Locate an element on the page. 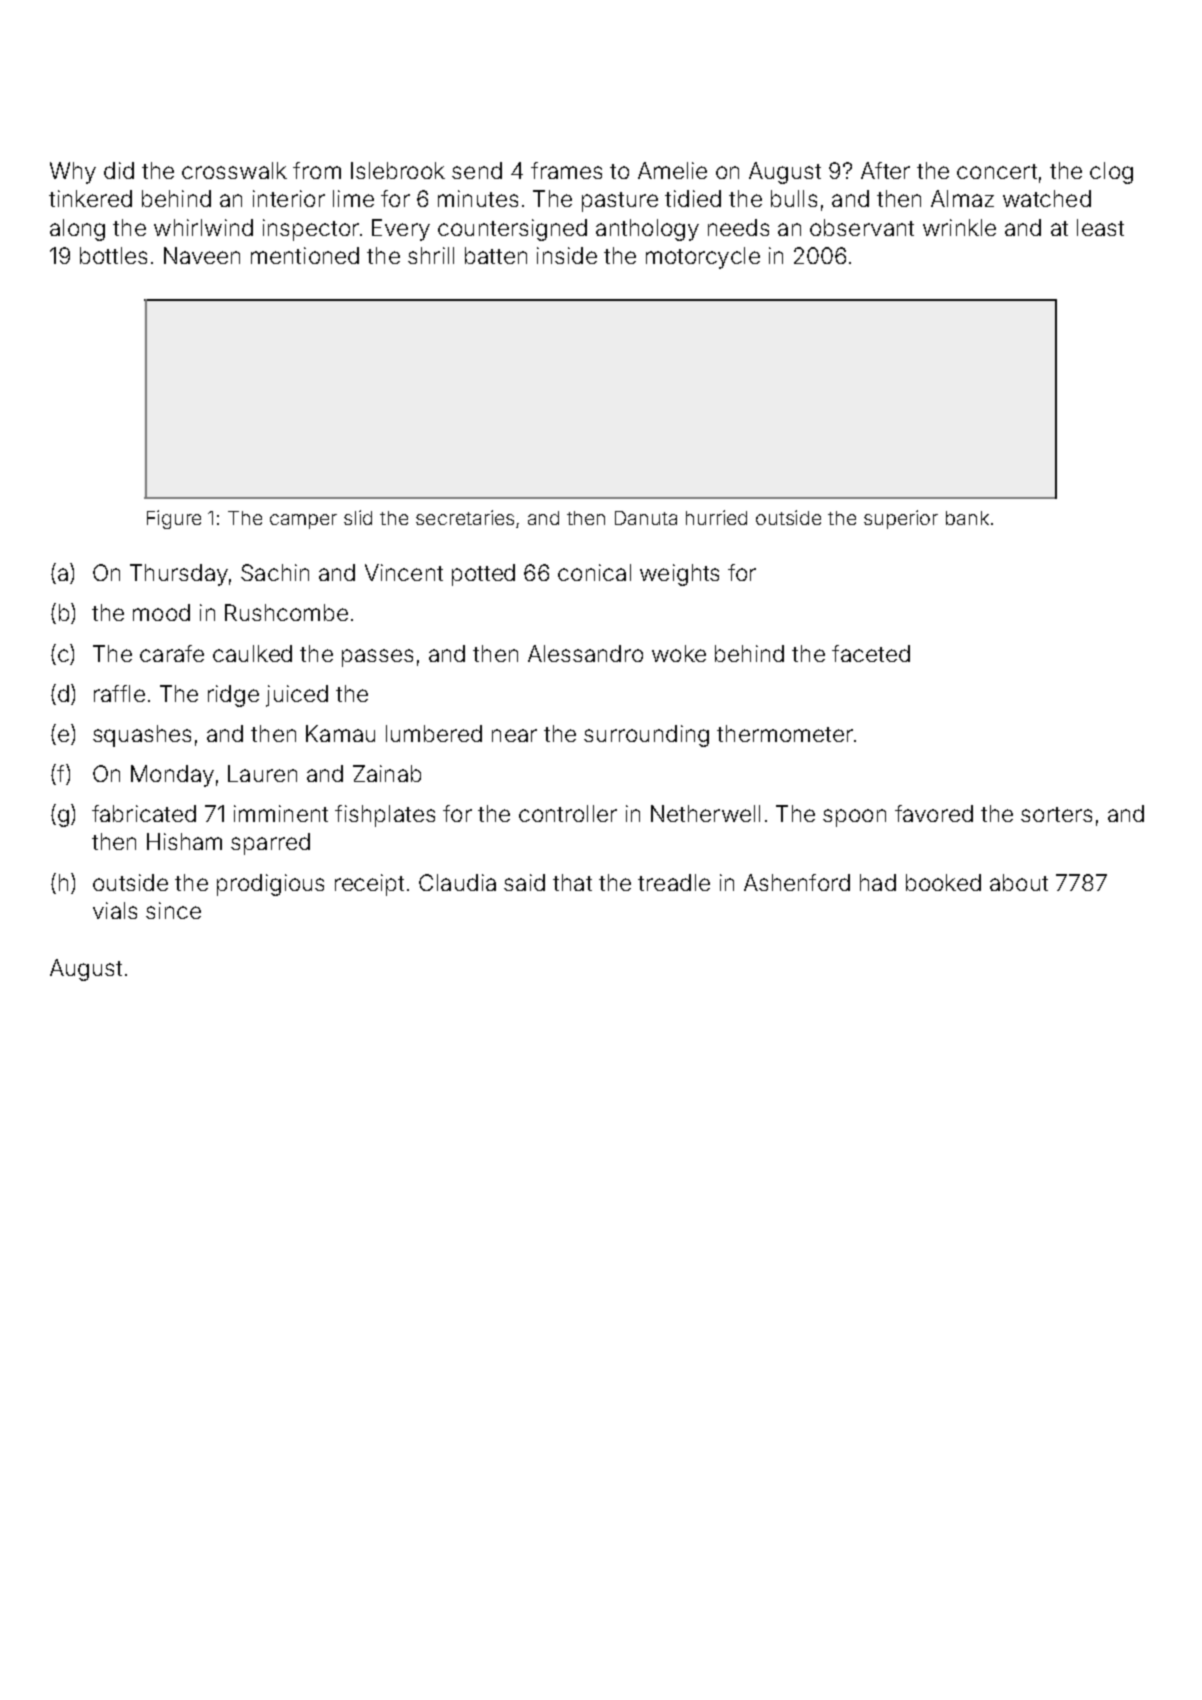  weights is located at coordinates (679, 575).
